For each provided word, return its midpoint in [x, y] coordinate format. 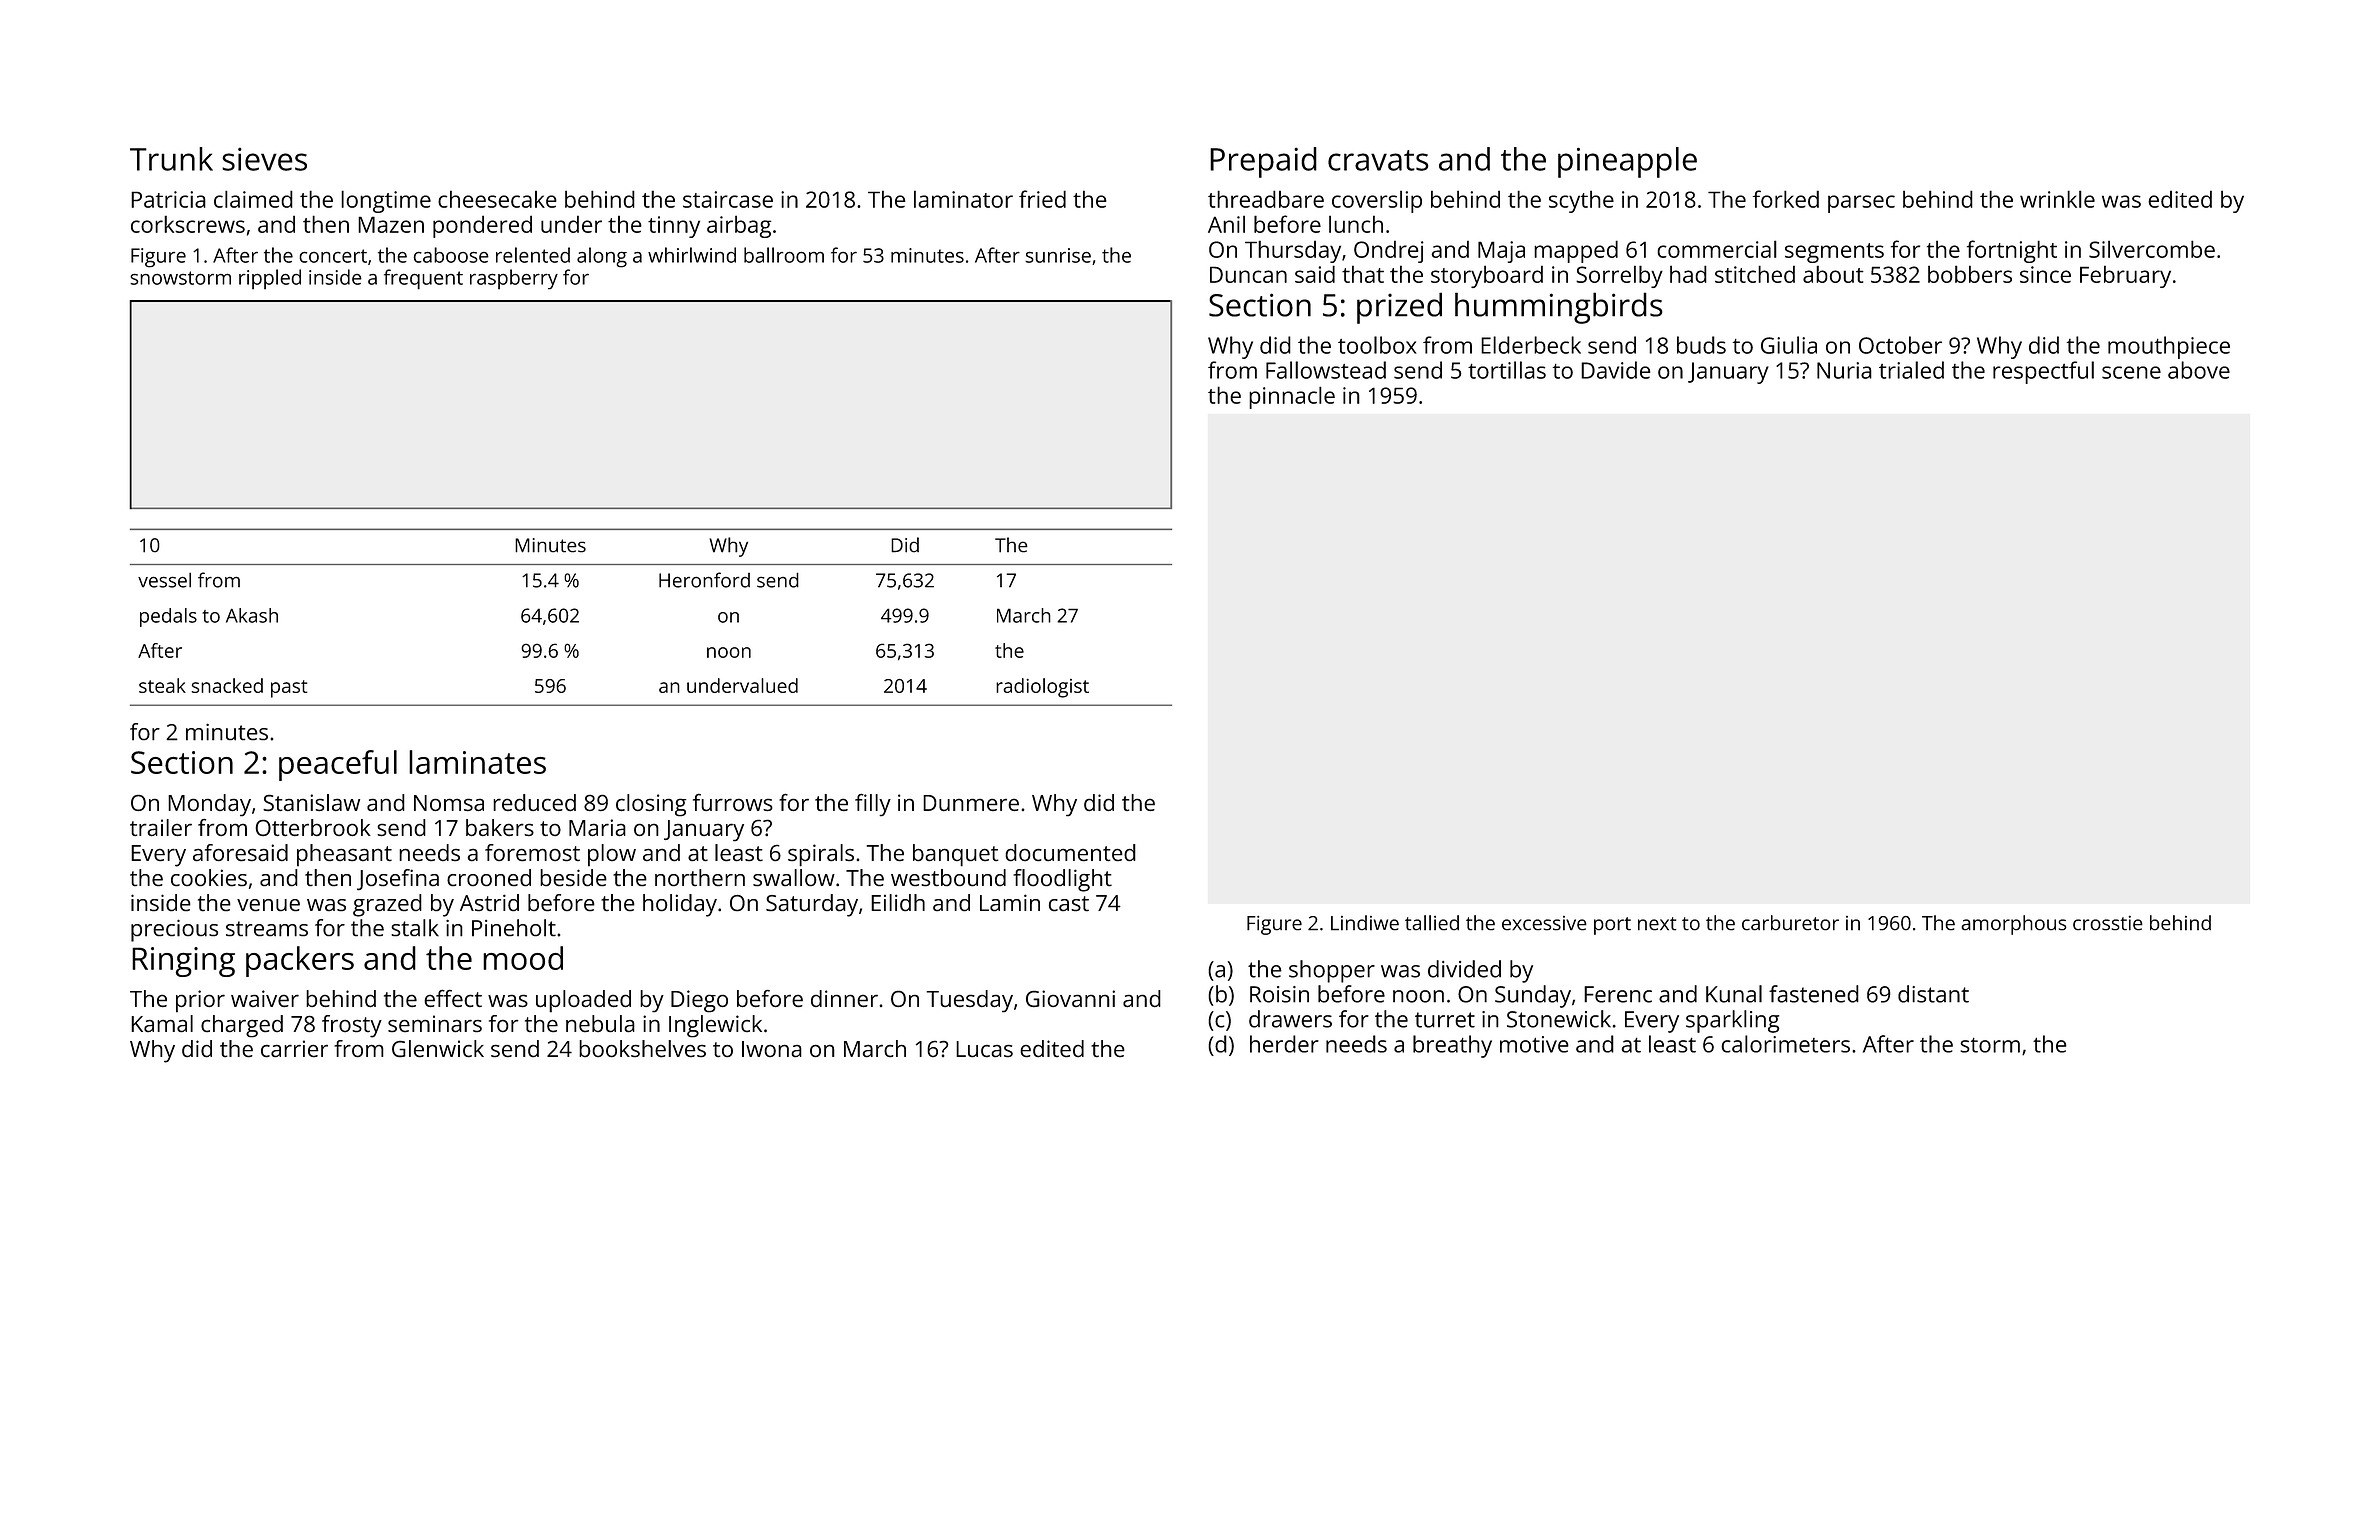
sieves [264, 159]
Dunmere [971, 803]
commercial [1717, 249]
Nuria [1844, 370]
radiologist [1042, 688]
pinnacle [1292, 397]
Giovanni [1070, 998]
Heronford [704, 580]
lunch [1356, 224]
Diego [699, 1001]
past [289, 689]
